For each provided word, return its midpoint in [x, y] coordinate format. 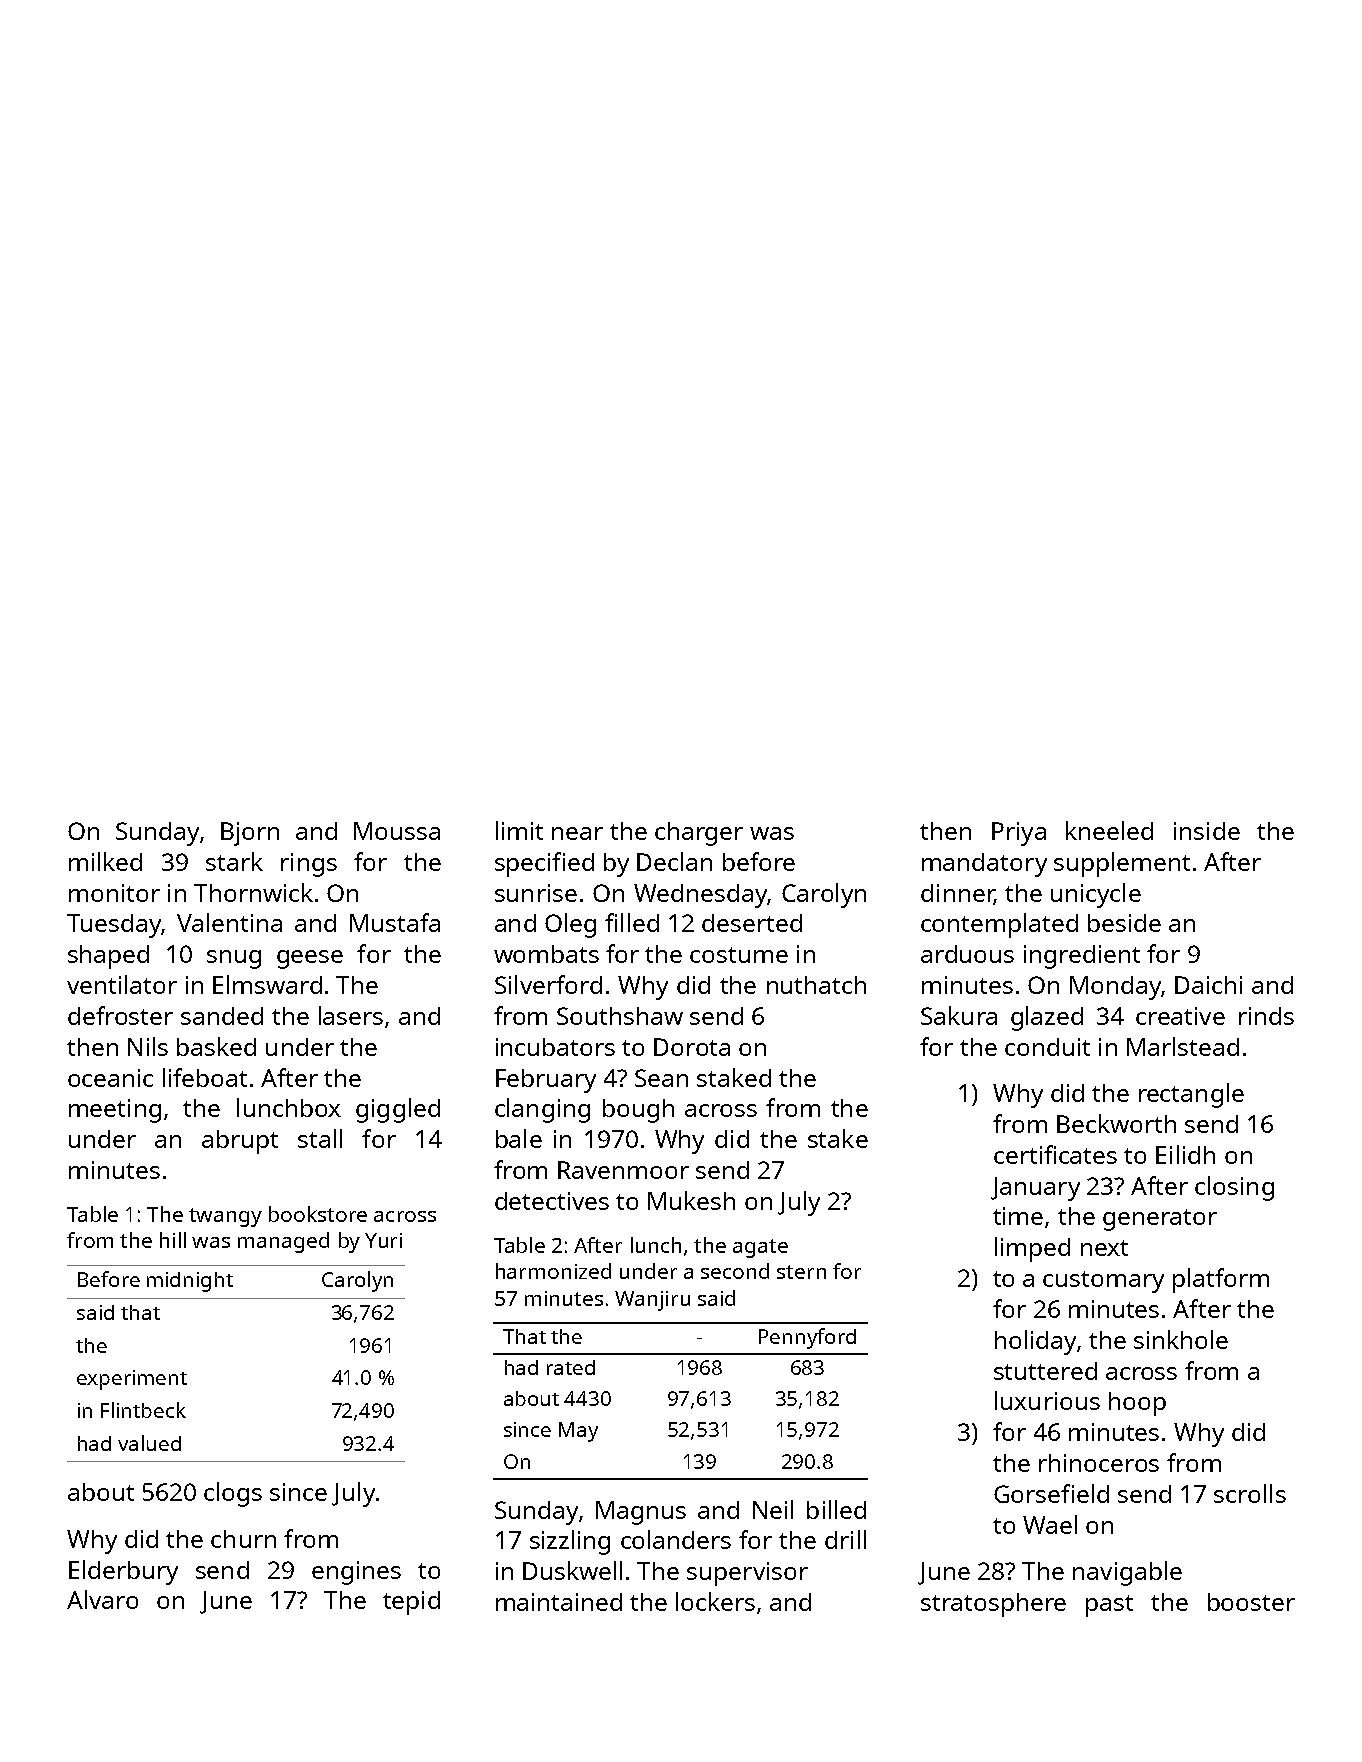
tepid [411, 1603]
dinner [957, 894]
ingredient [1082, 957]
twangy [225, 1217]
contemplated [999, 925]
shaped [108, 957]
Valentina [229, 922]
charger [699, 834]
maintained [559, 1602]
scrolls [1250, 1493]
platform [1221, 1280]
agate [760, 1248]
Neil [773, 1509]
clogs [233, 1494]
